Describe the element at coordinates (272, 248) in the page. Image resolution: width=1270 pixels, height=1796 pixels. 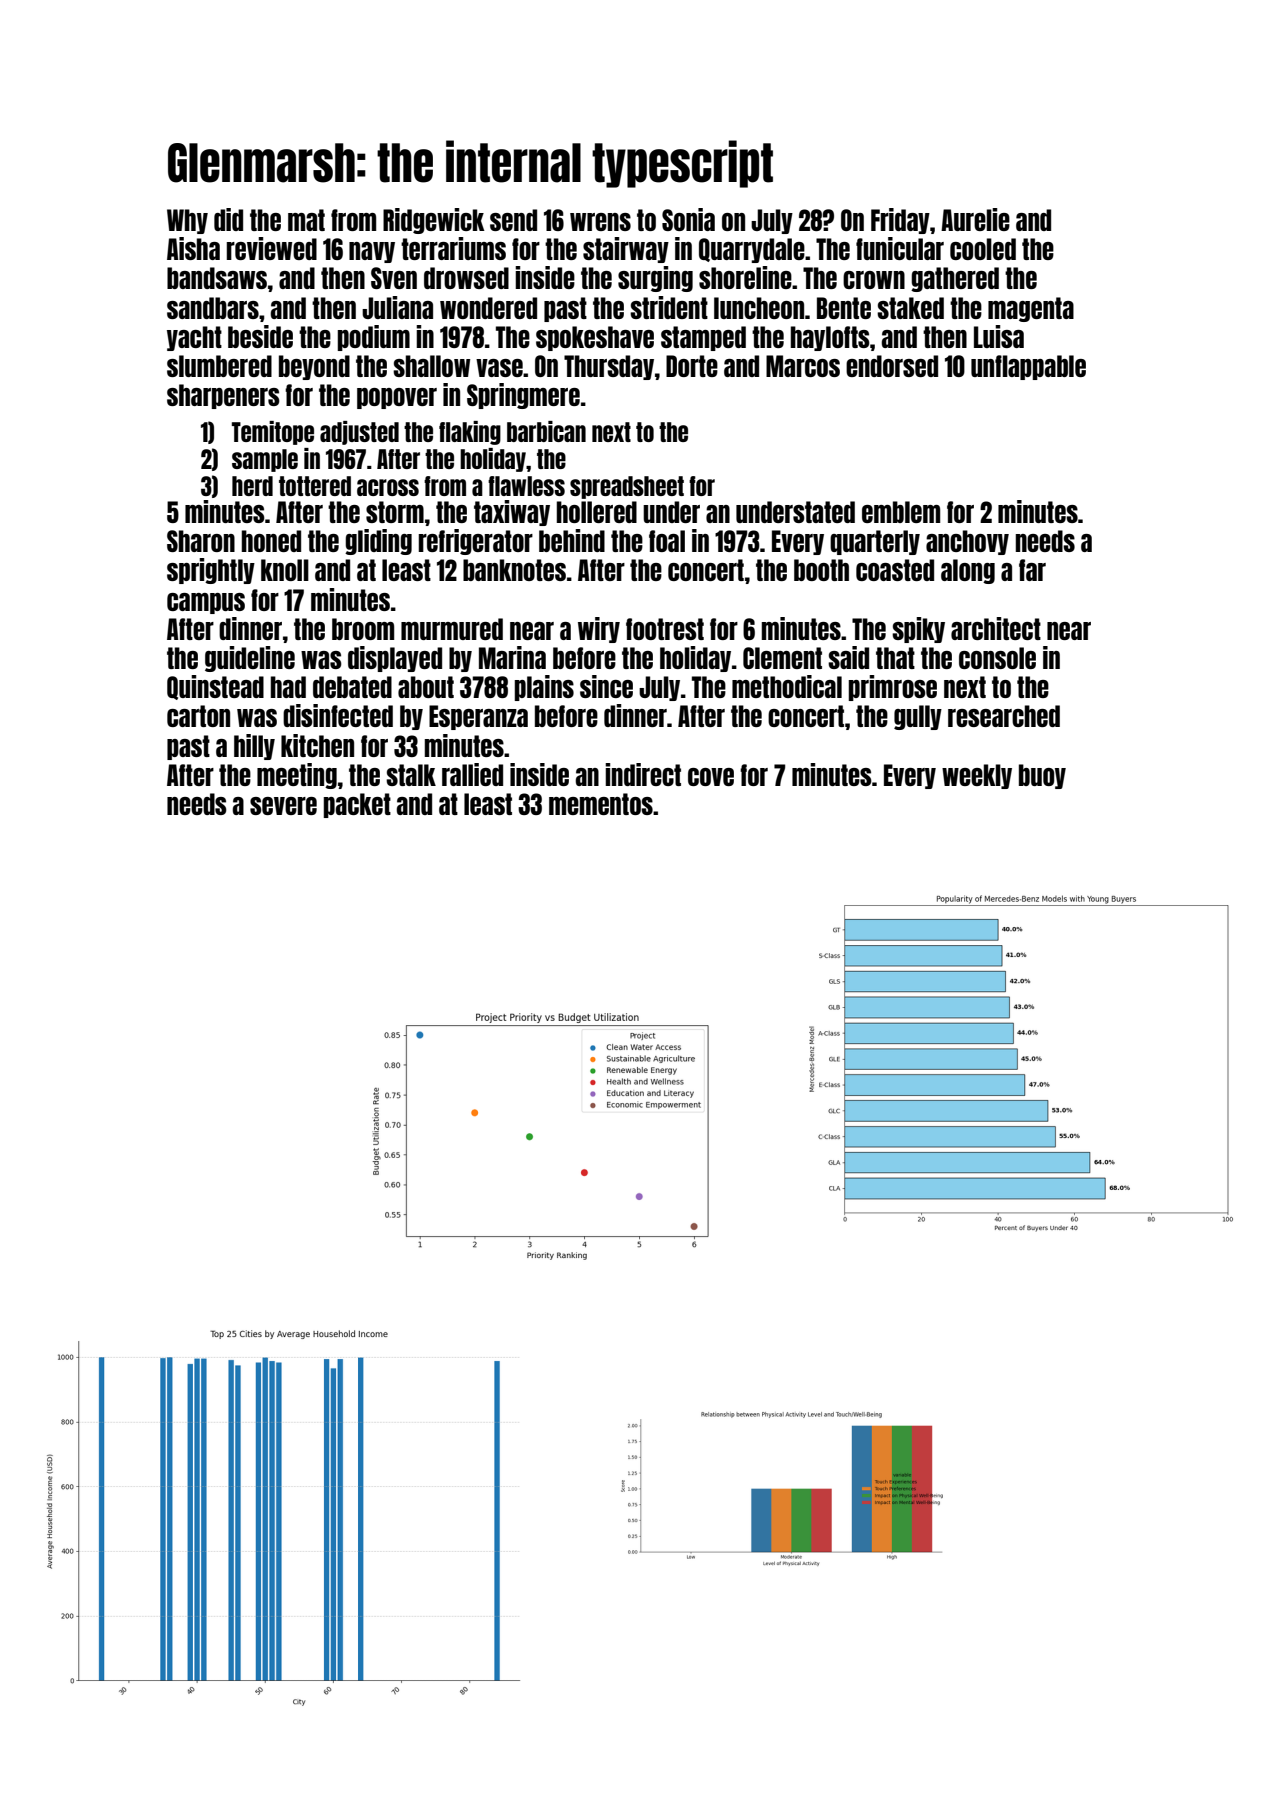
I see `reviewed` at that location.
